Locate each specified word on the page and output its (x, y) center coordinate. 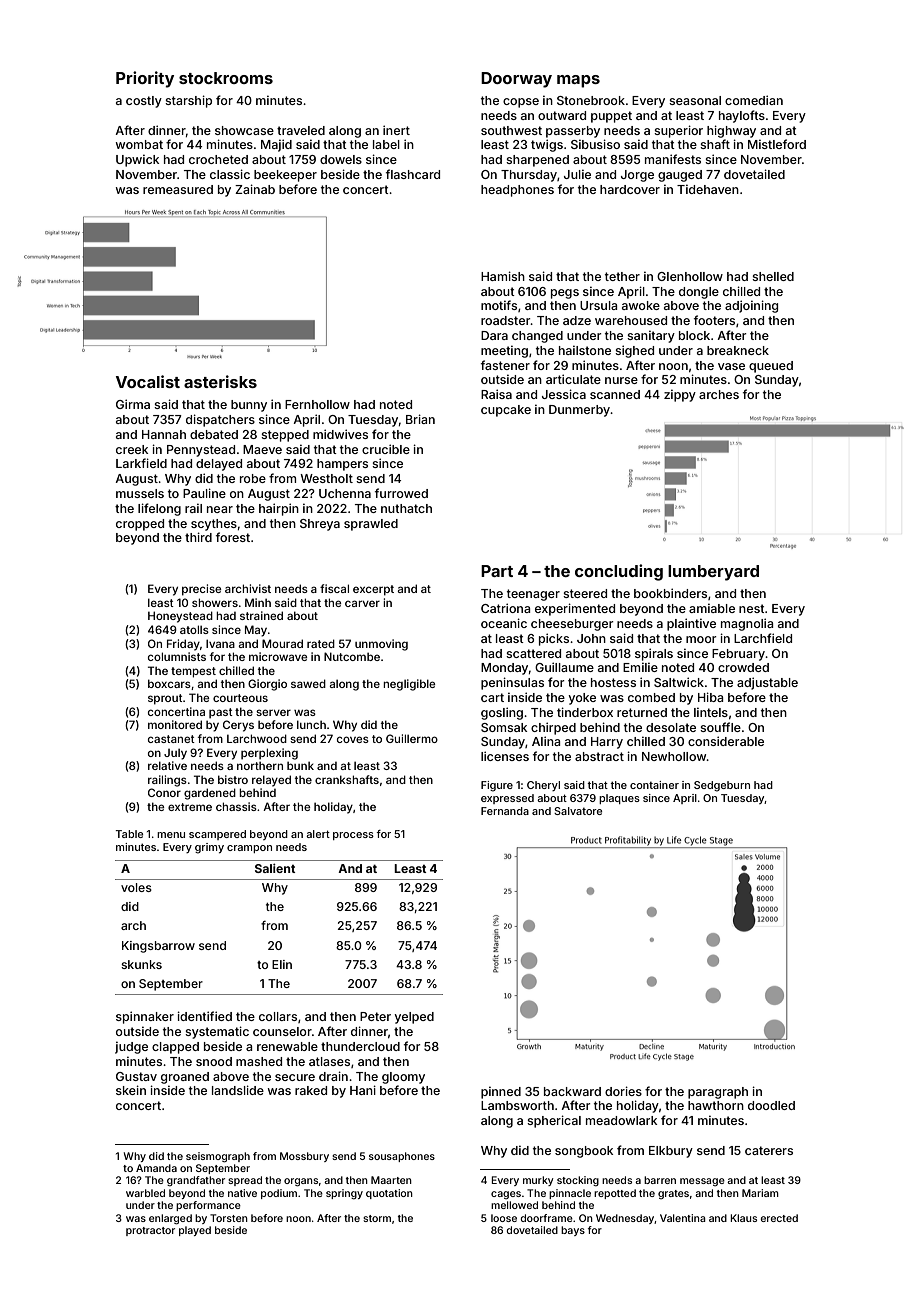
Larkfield (141, 463)
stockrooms (226, 78)
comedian (754, 100)
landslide (238, 1090)
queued (771, 367)
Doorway (516, 80)
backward (572, 1091)
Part (497, 571)
